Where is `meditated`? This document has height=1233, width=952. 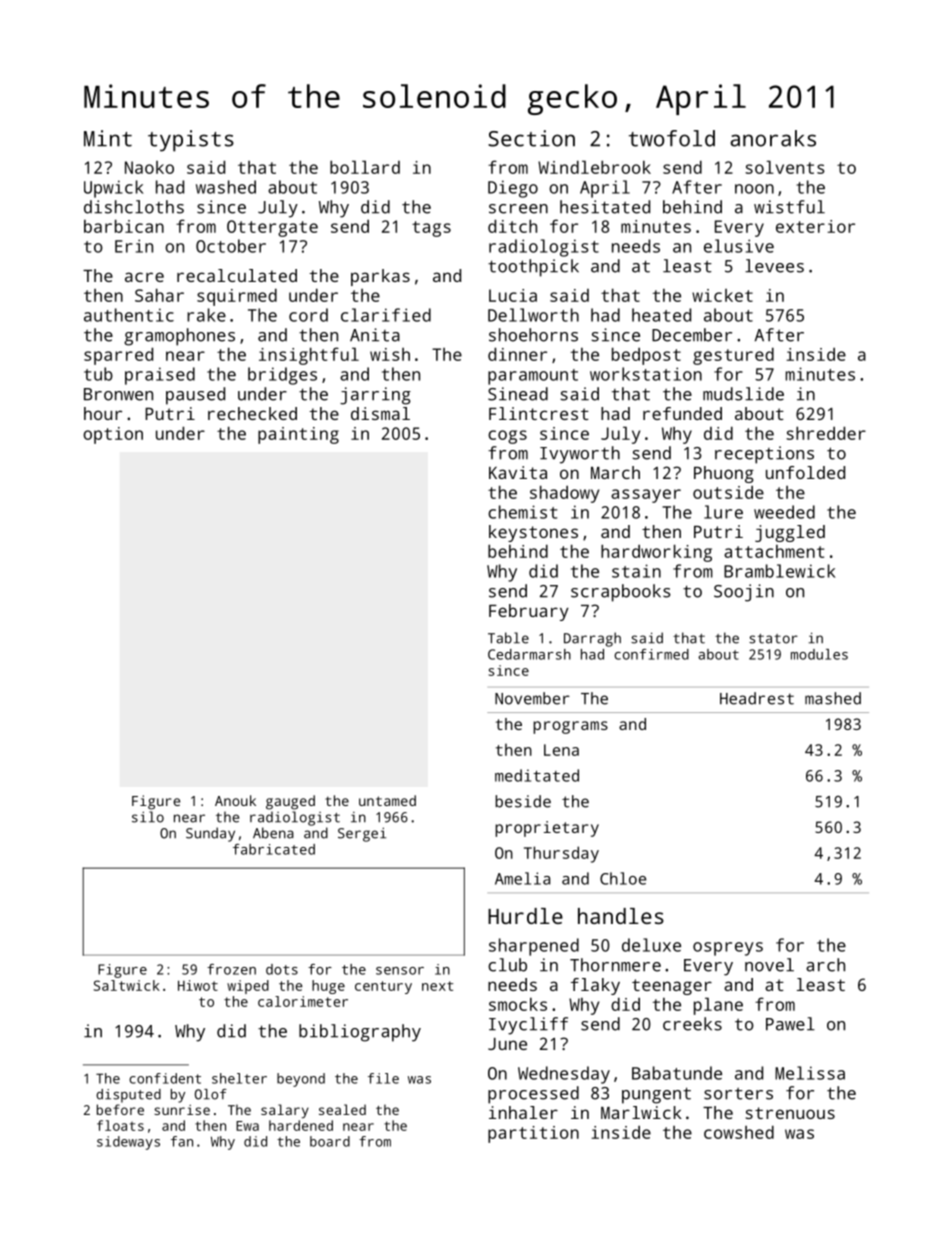 meditated is located at coordinates (537, 775).
